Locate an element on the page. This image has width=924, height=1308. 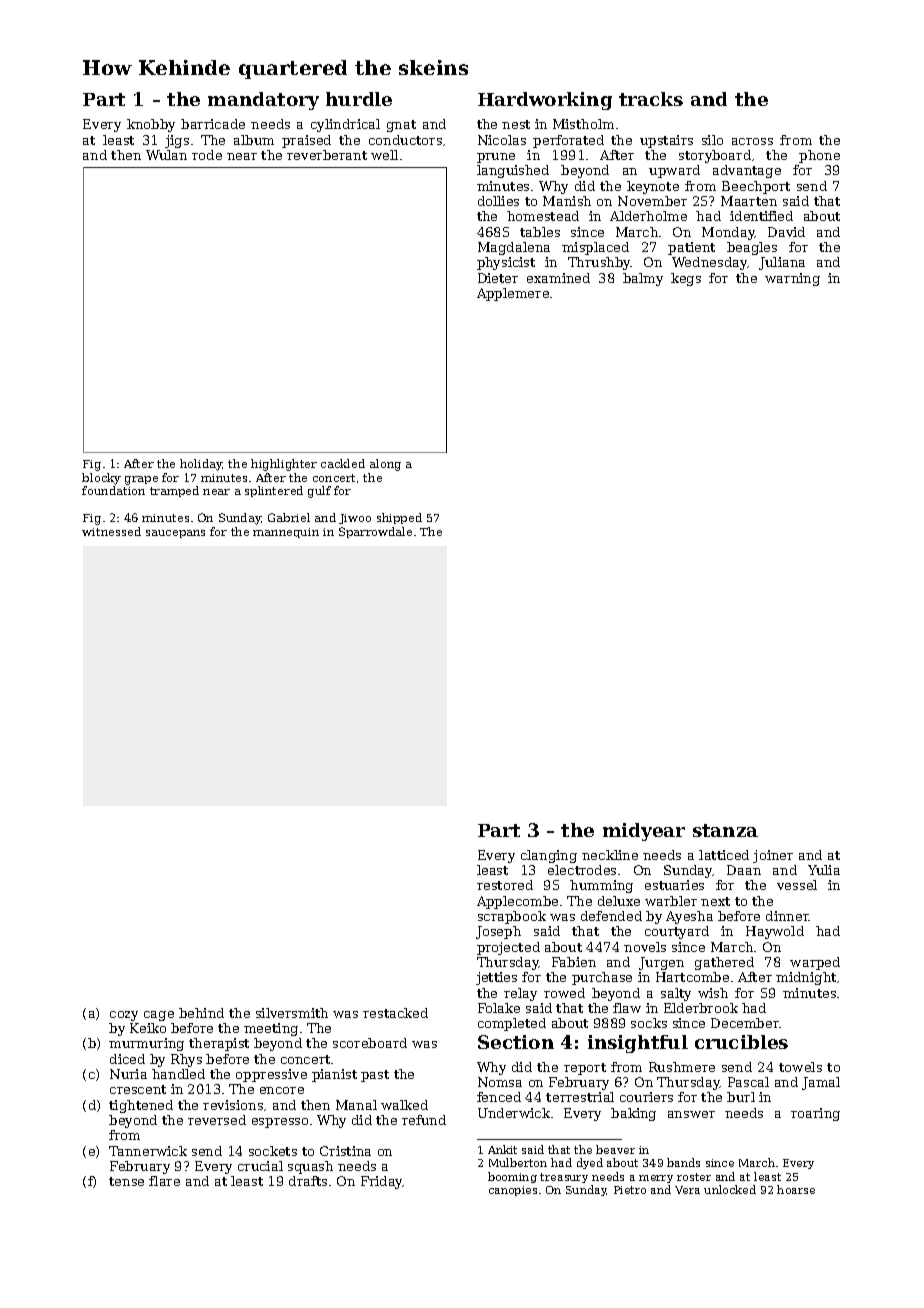
scoreboard is located at coordinates (370, 1043).
